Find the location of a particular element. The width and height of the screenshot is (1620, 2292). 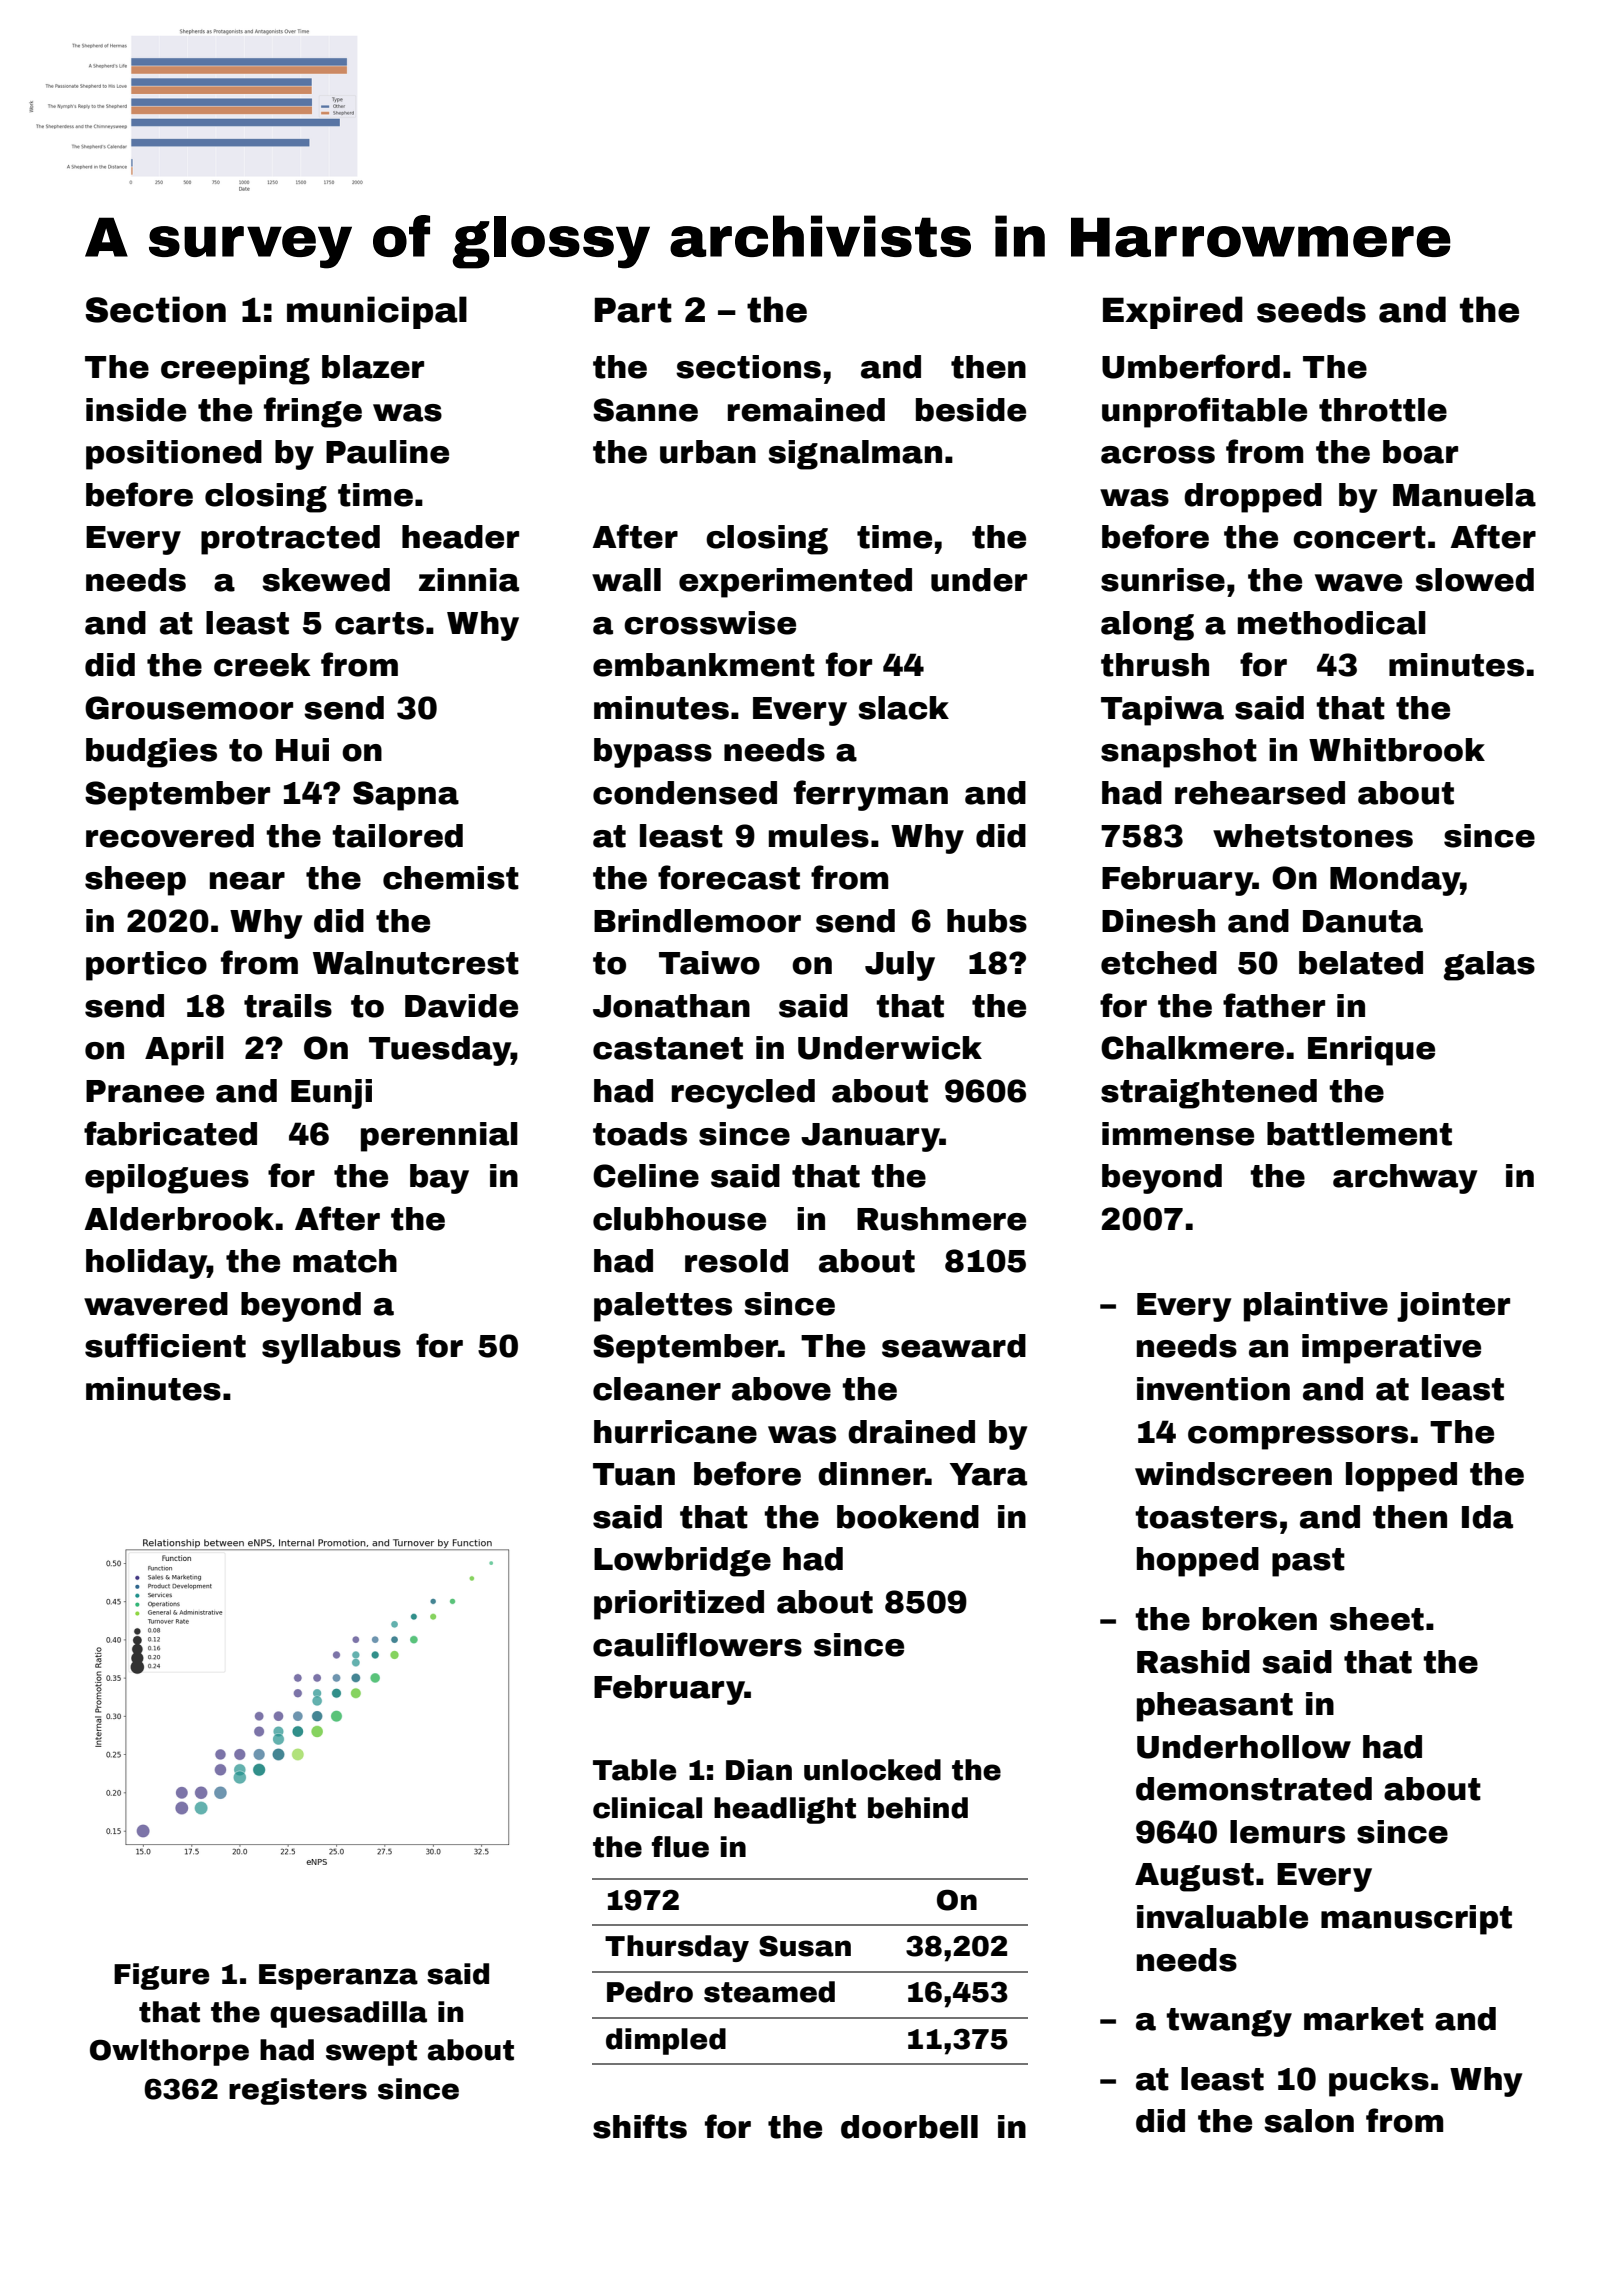

shifts is located at coordinates (640, 2126).
